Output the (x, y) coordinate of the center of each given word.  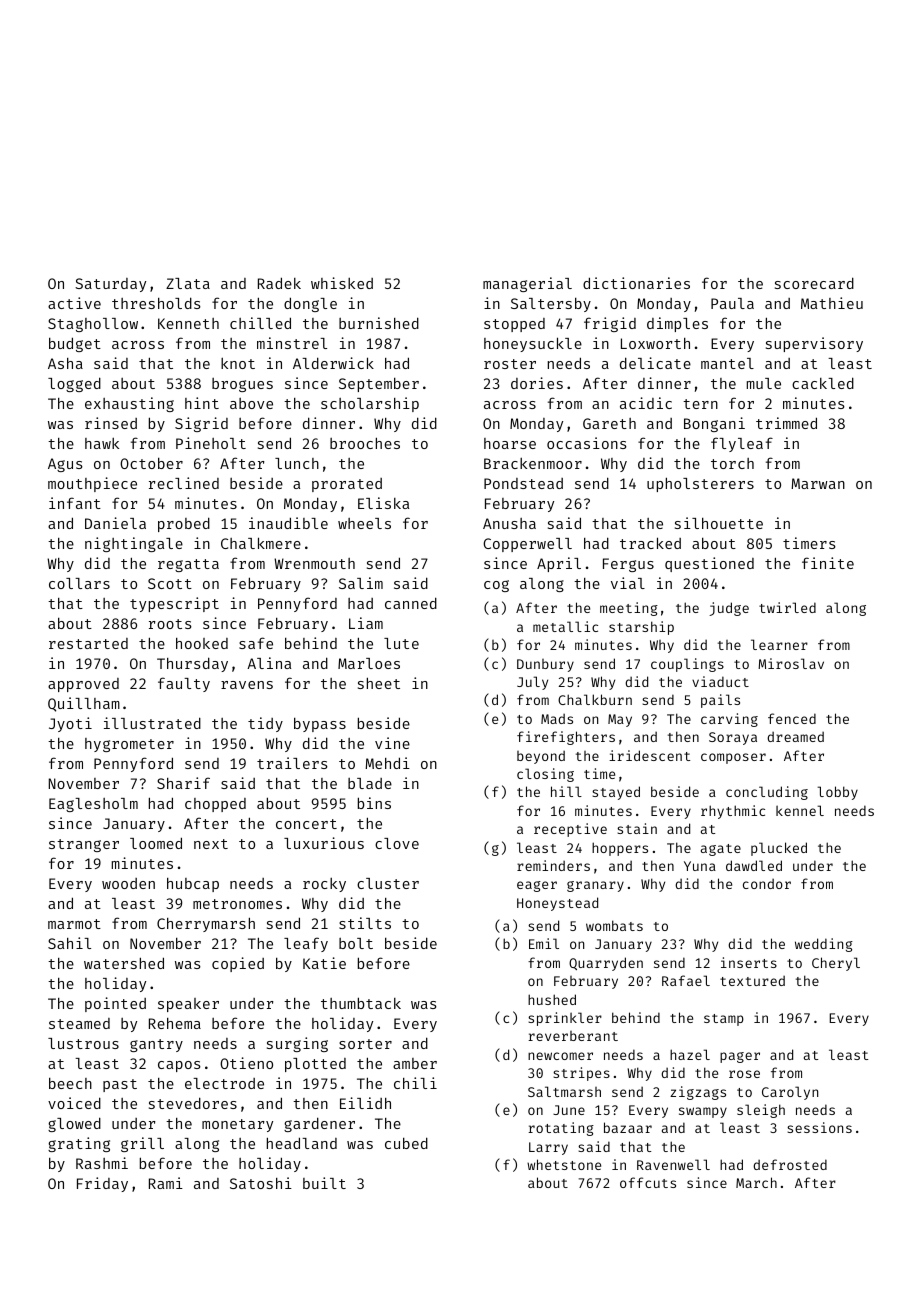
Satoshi (261, 1183)
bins (374, 803)
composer (733, 758)
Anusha (509, 523)
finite (828, 563)
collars (79, 583)
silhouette (719, 523)
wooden (128, 883)
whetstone (564, 1164)
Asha (65, 363)
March (756, 1182)
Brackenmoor (533, 463)
